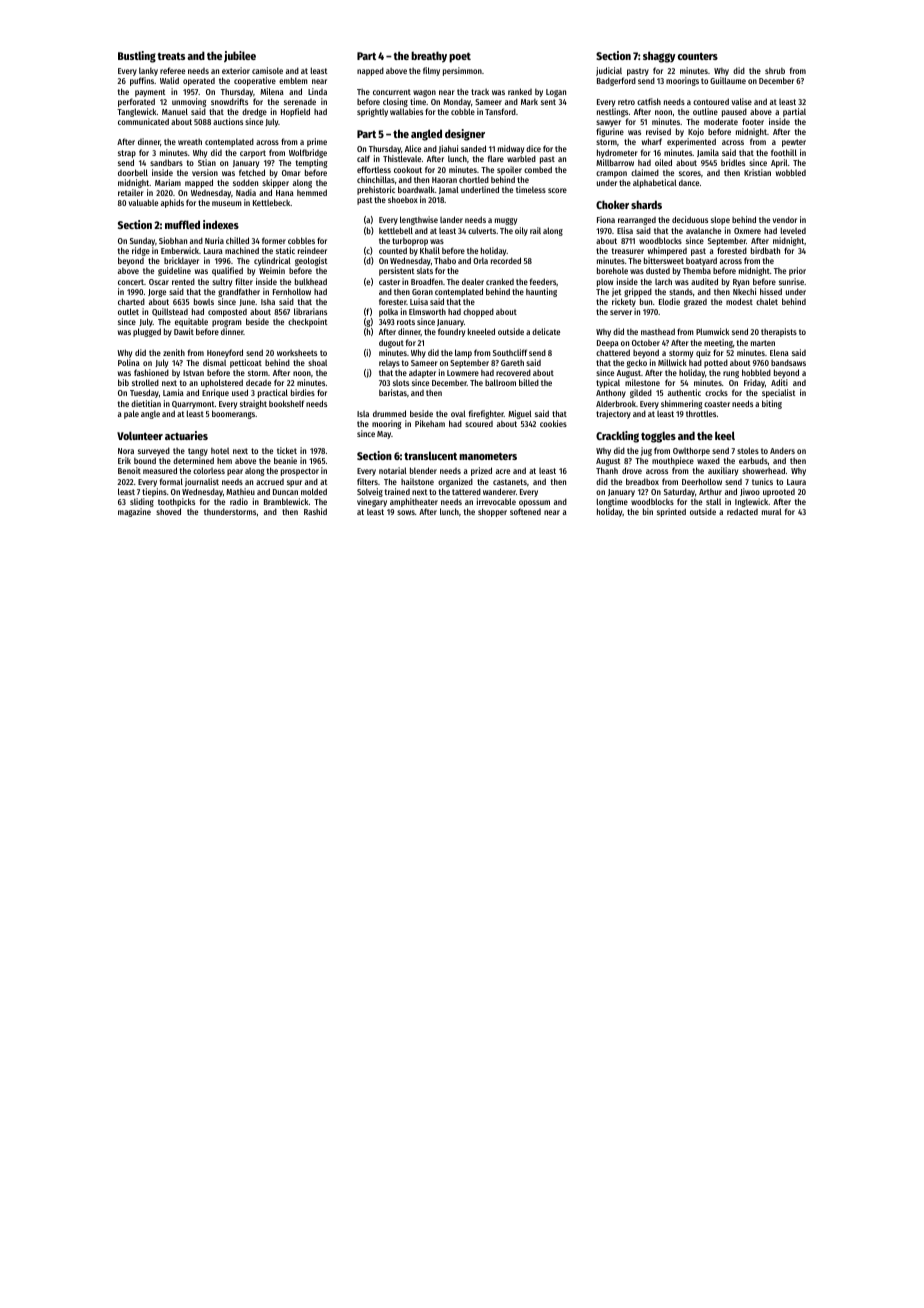 The image size is (924, 1308). Describe the element at coordinates (170, 312) in the screenshot. I see `Quillstead` at that location.
